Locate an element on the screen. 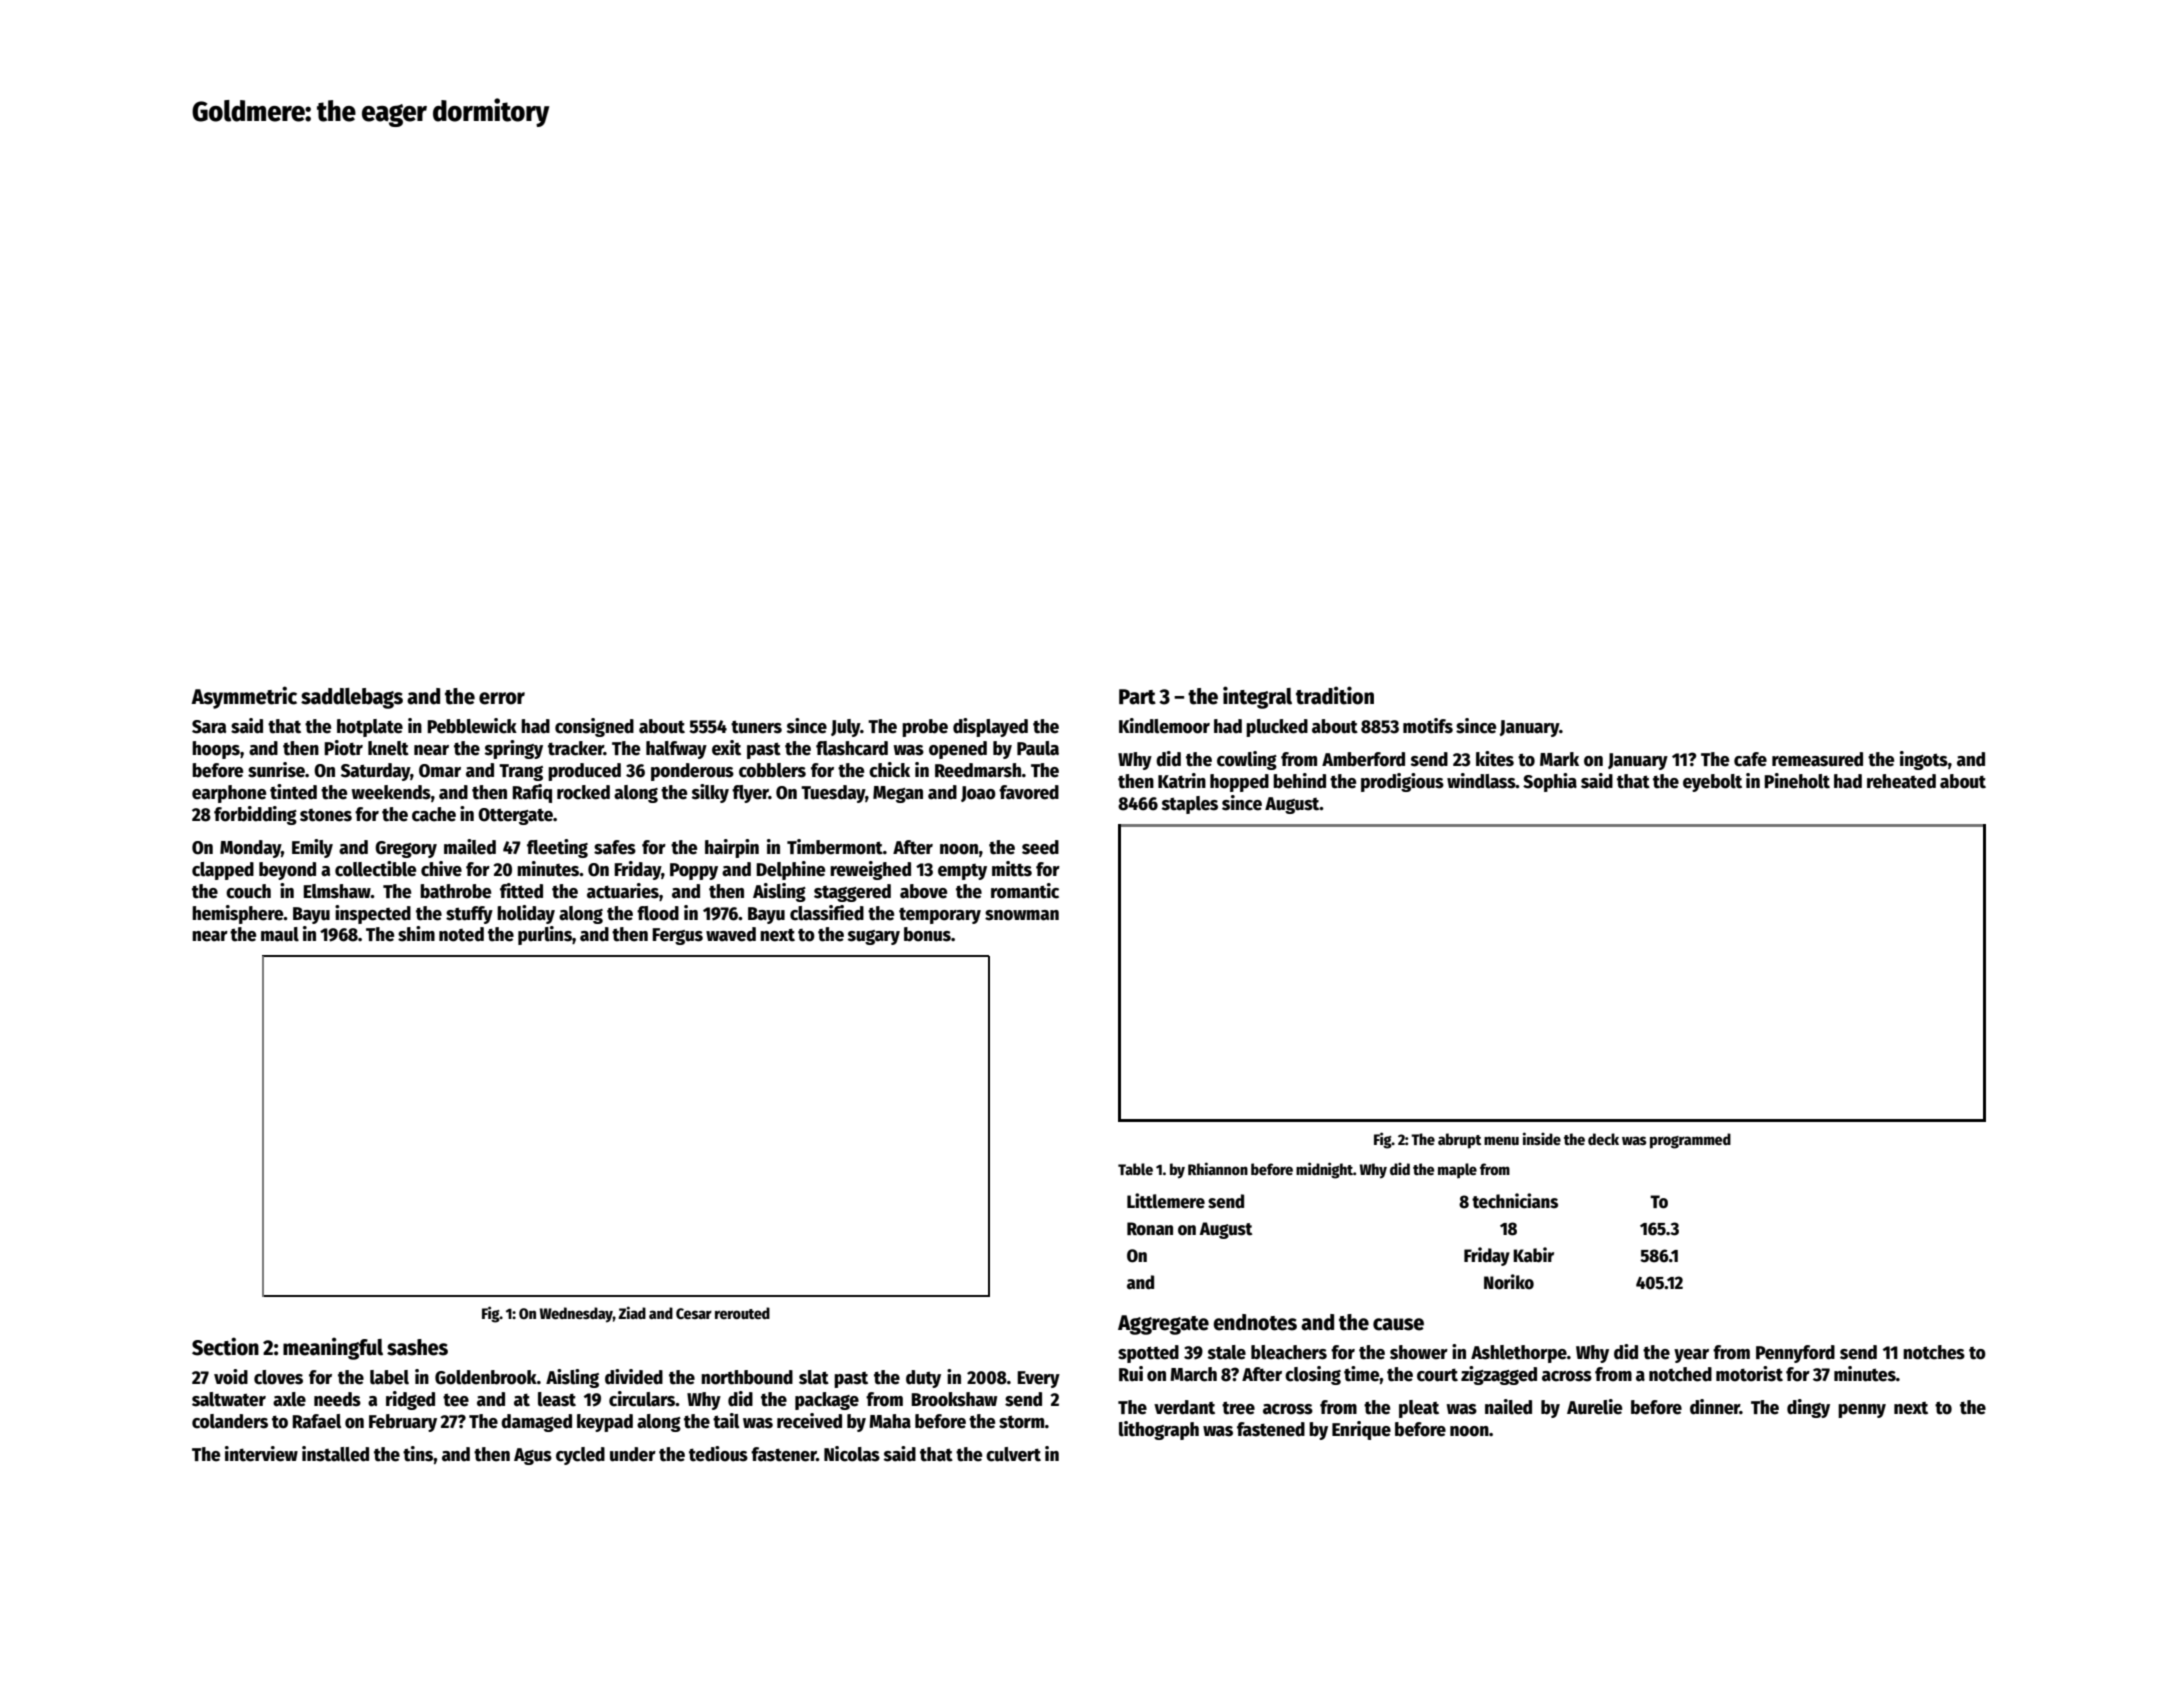 The height and width of the screenshot is (1683, 2178). Sophia is located at coordinates (1550, 782).
